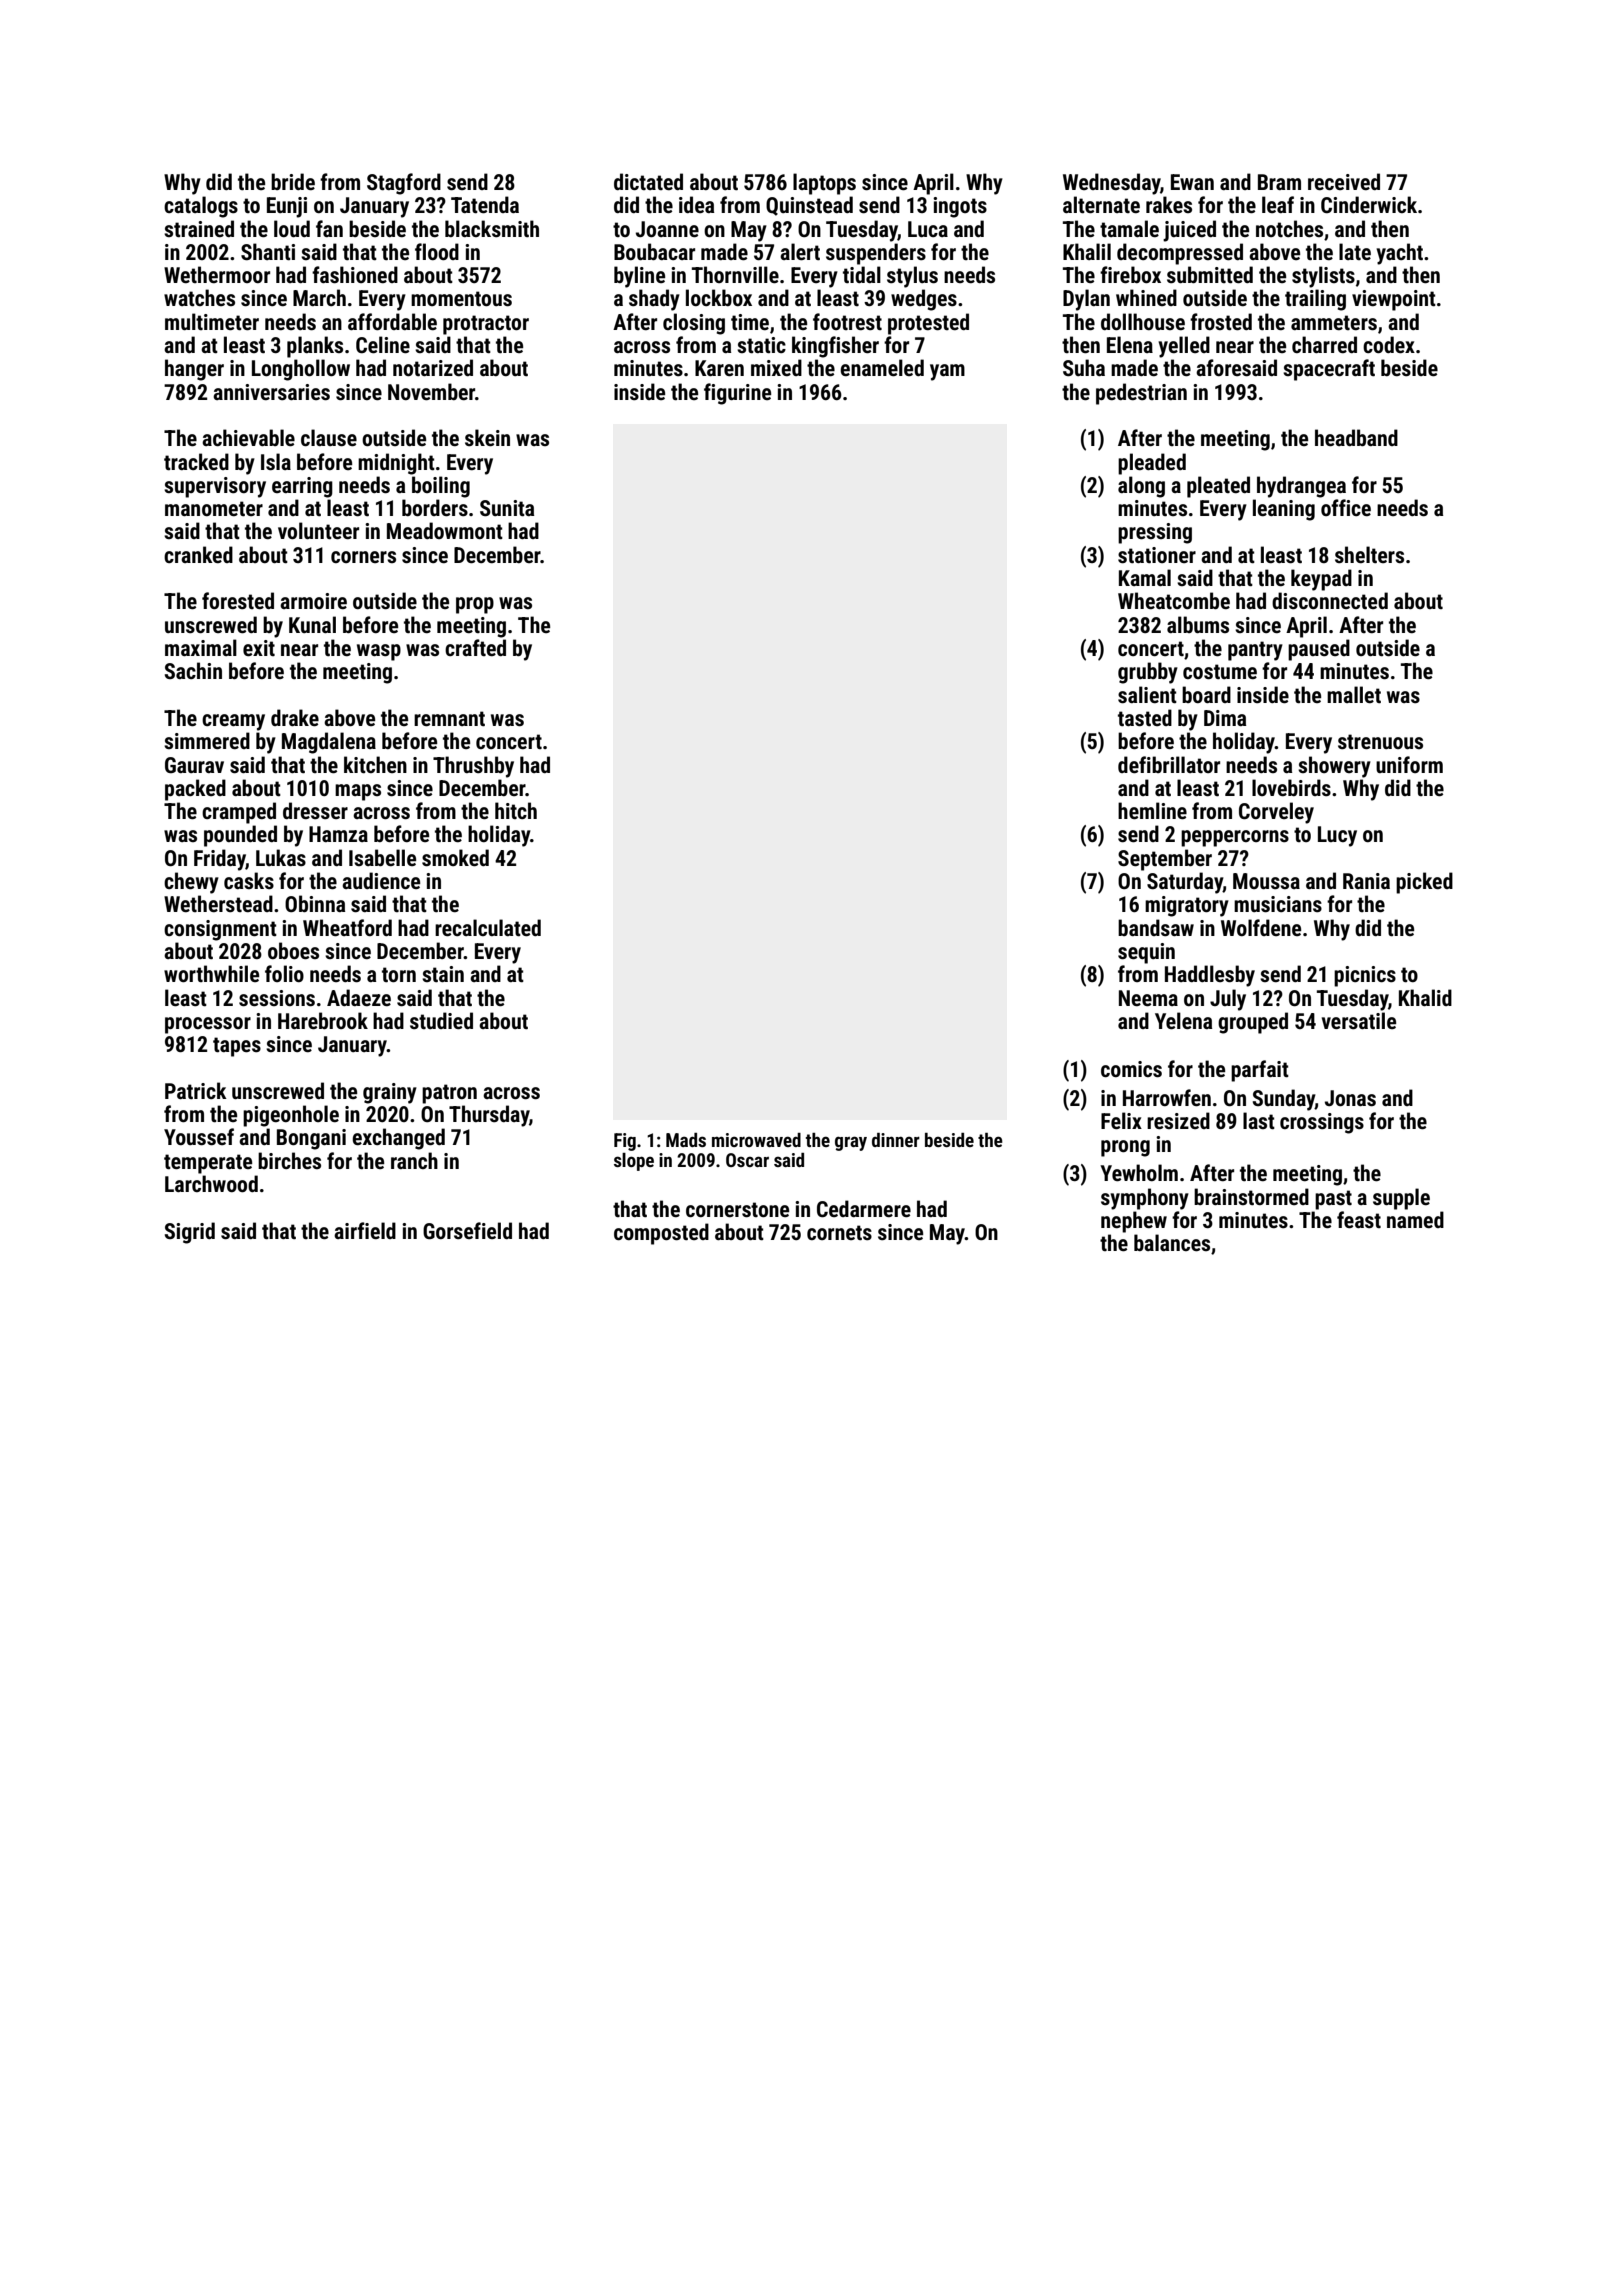  What do you see at coordinates (475, 647) in the screenshot?
I see `crafted` at bounding box center [475, 647].
